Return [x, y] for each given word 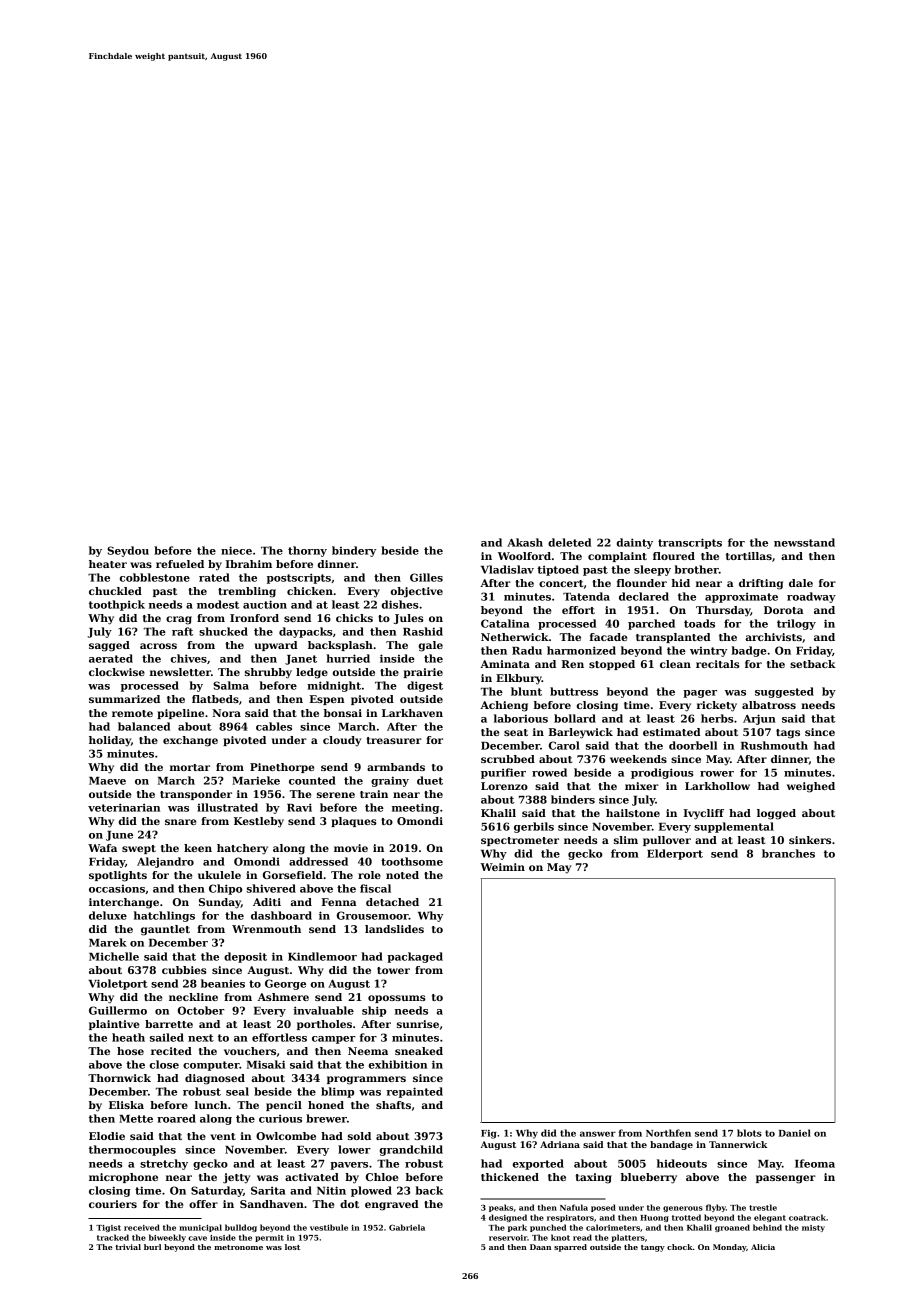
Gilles [426, 577]
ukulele [219, 875]
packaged [415, 957]
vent [223, 1136]
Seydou [128, 551]
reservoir [508, 1238]
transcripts [690, 543]
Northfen [668, 1133]
